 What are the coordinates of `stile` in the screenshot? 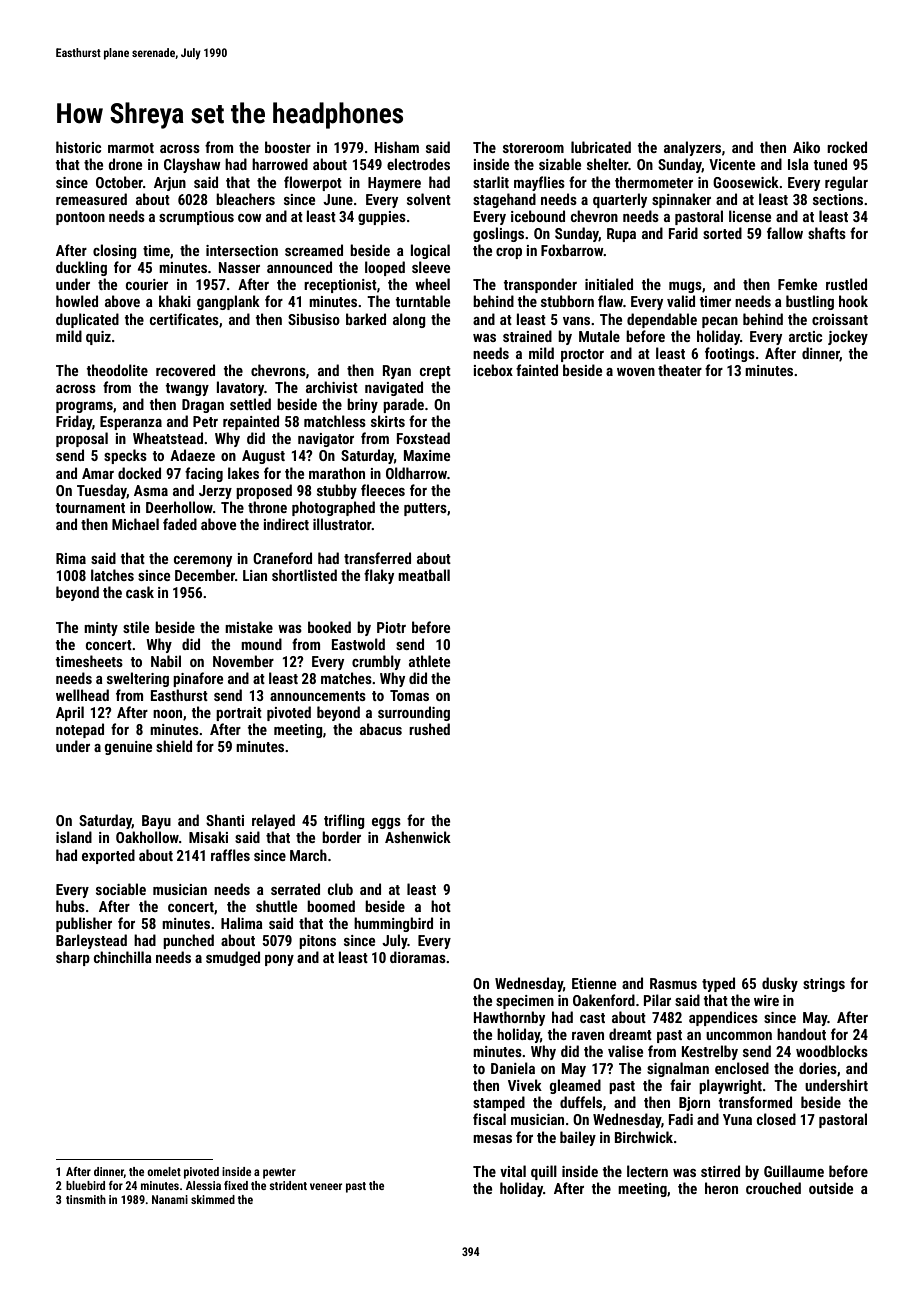 It's located at (136, 627).
